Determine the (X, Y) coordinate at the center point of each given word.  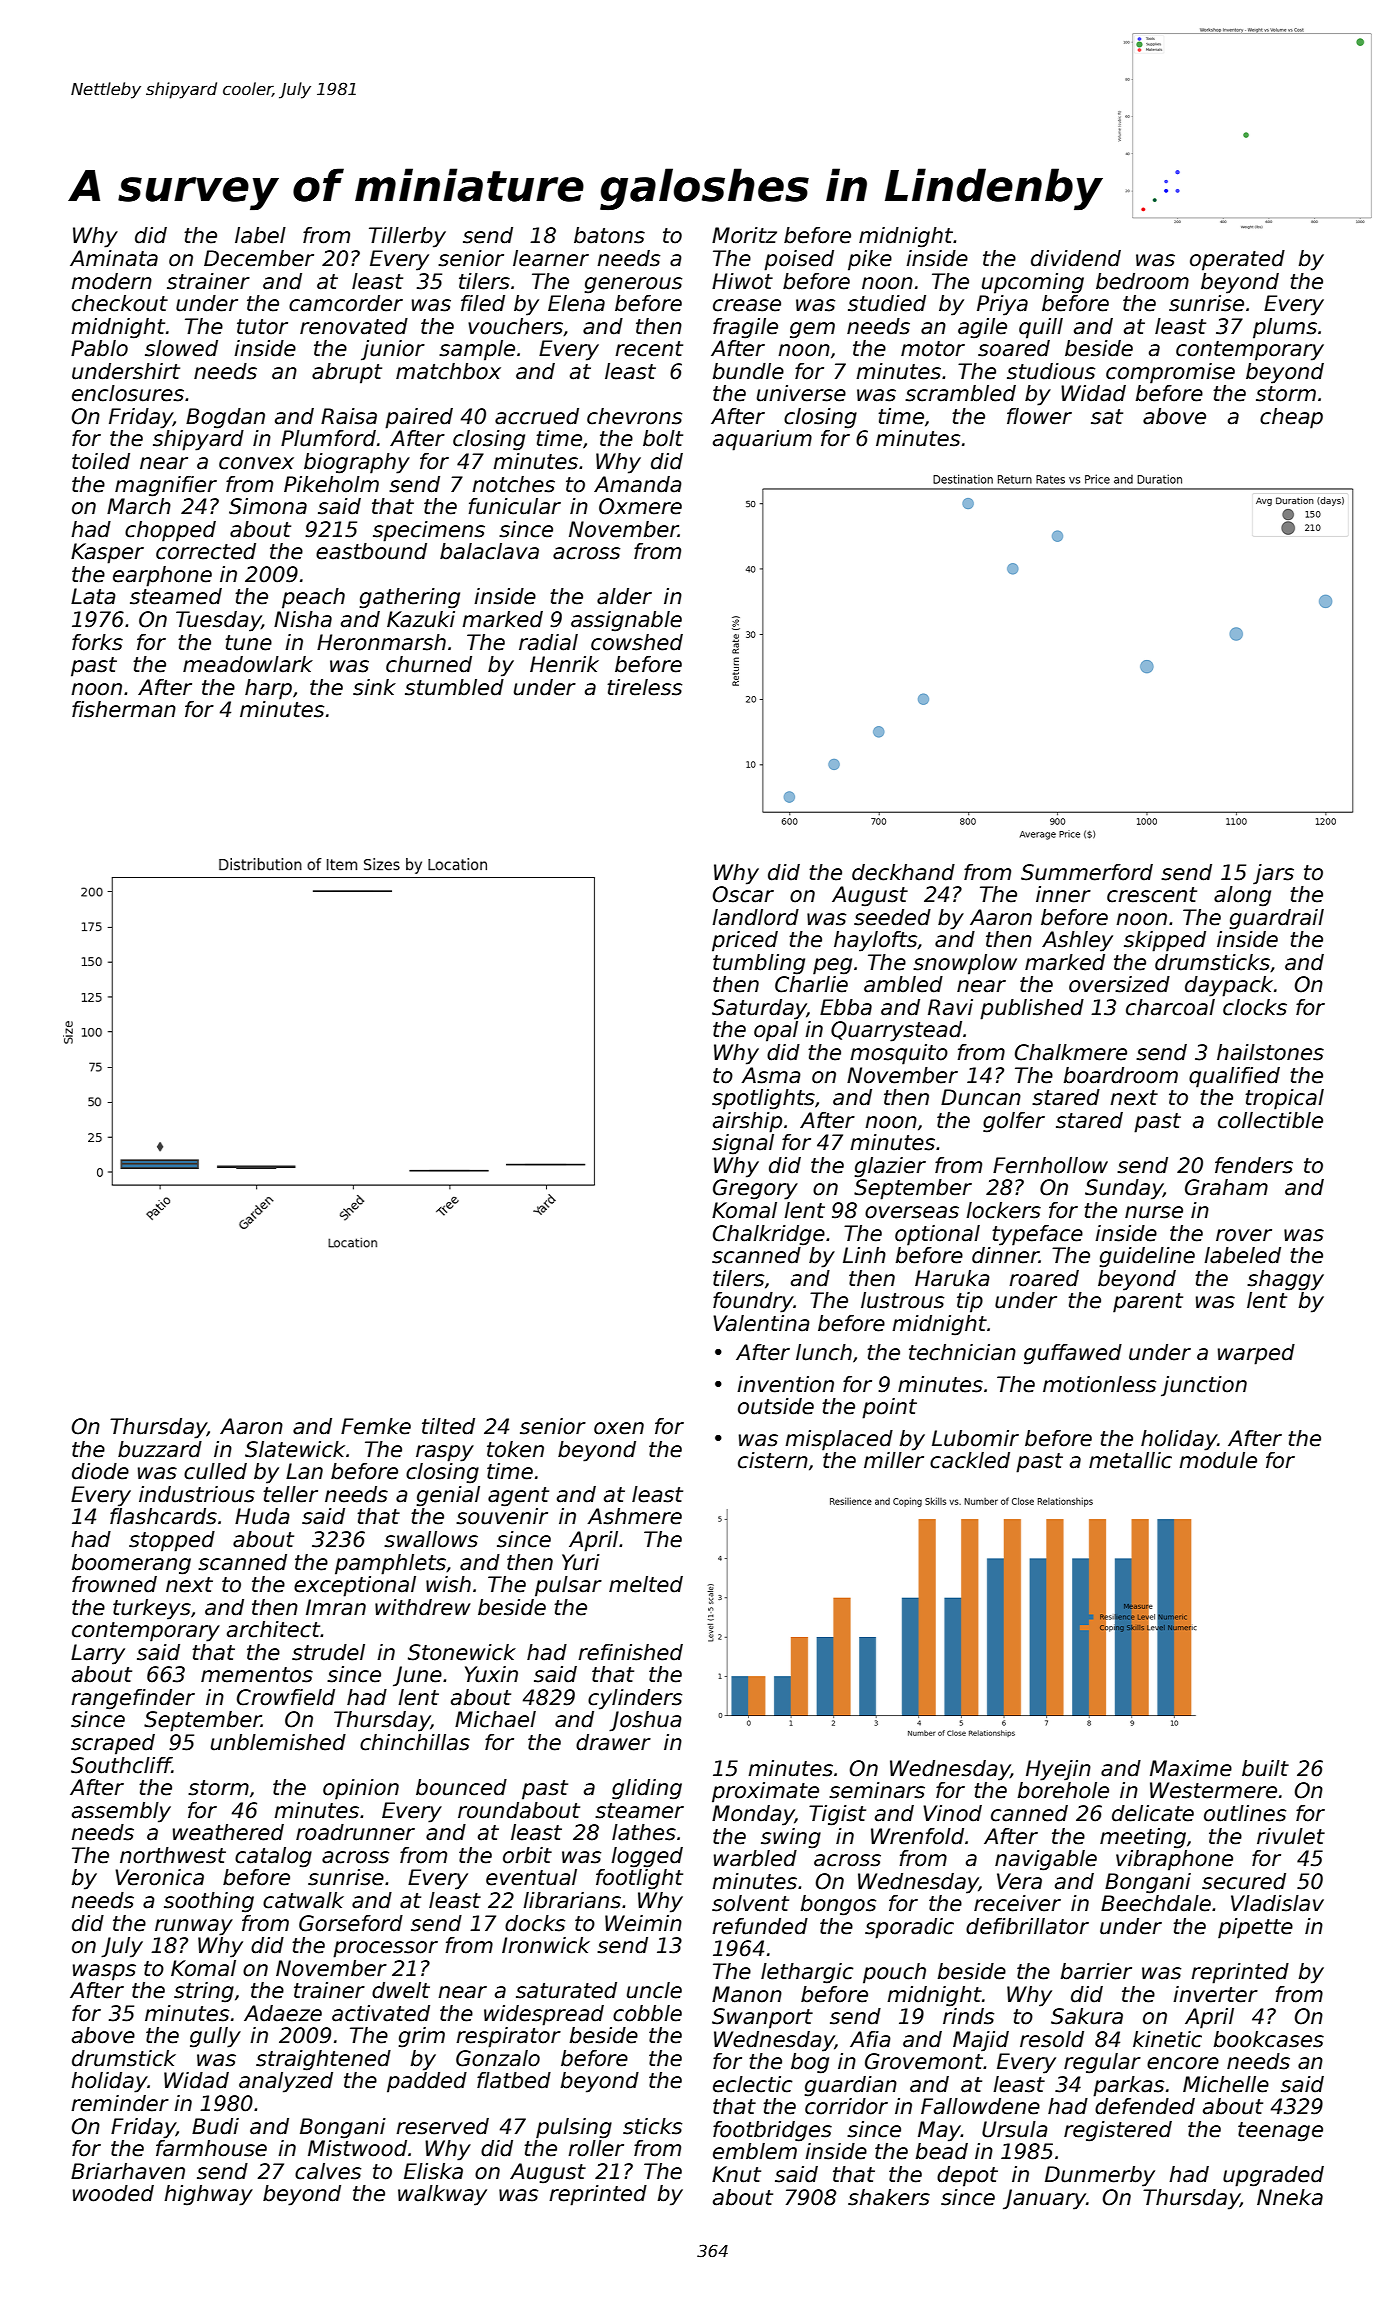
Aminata (114, 258)
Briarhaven (128, 2171)
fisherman (124, 709)
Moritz (744, 235)
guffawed (1073, 1354)
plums (1285, 328)
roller (596, 2148)
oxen (619, 1428)
